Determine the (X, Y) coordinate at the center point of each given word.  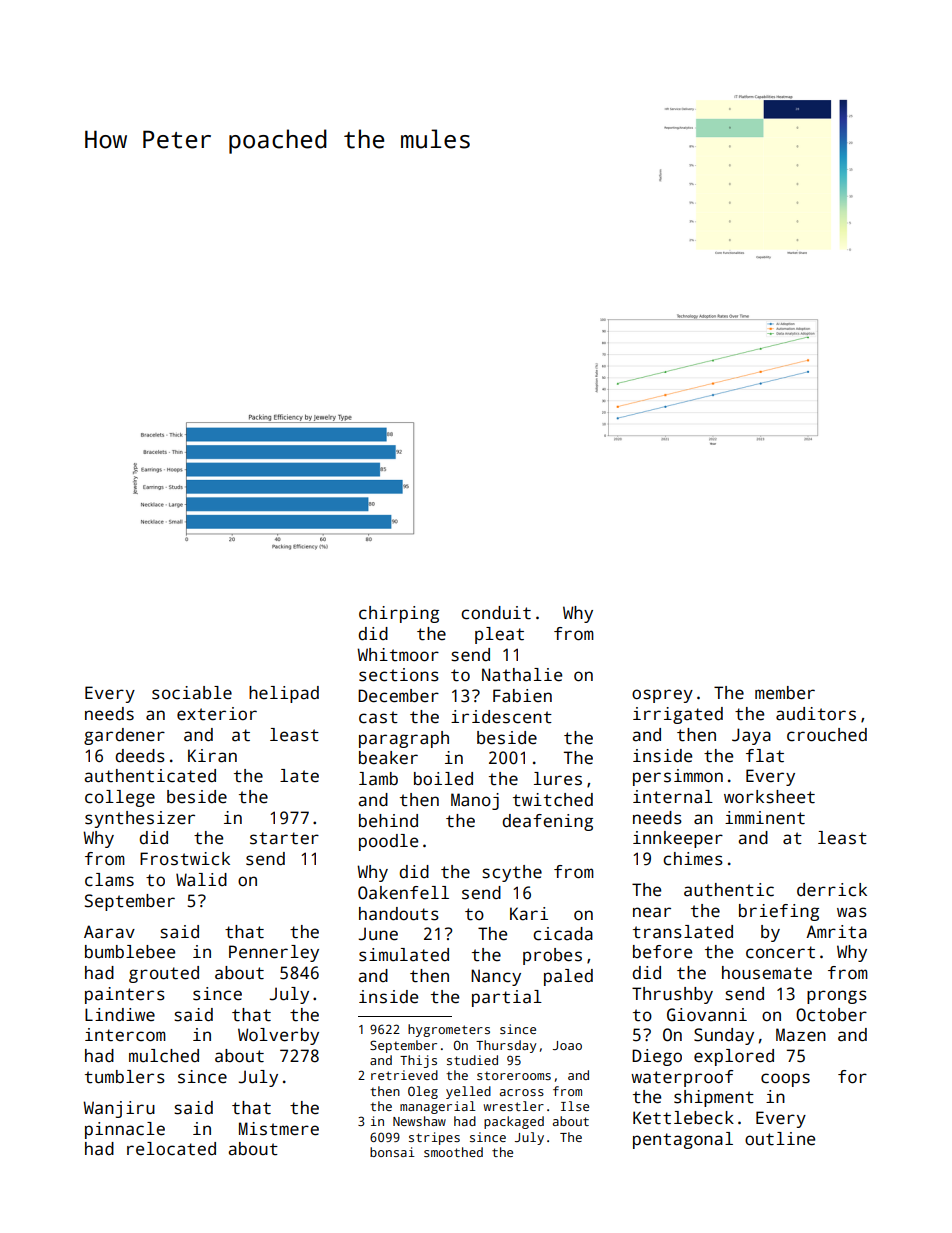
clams (109, 880)
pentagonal (683, 1140)
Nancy (496, 977)
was (852, 912)
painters (125, 995)
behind (388, 821)
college (120, 798)
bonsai (392, 1152)
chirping (399, 614)
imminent (765, 818)
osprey (662, 696)
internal (673, 797)
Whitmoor (398, 655)
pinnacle (125, 1130)
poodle (388, 842)
